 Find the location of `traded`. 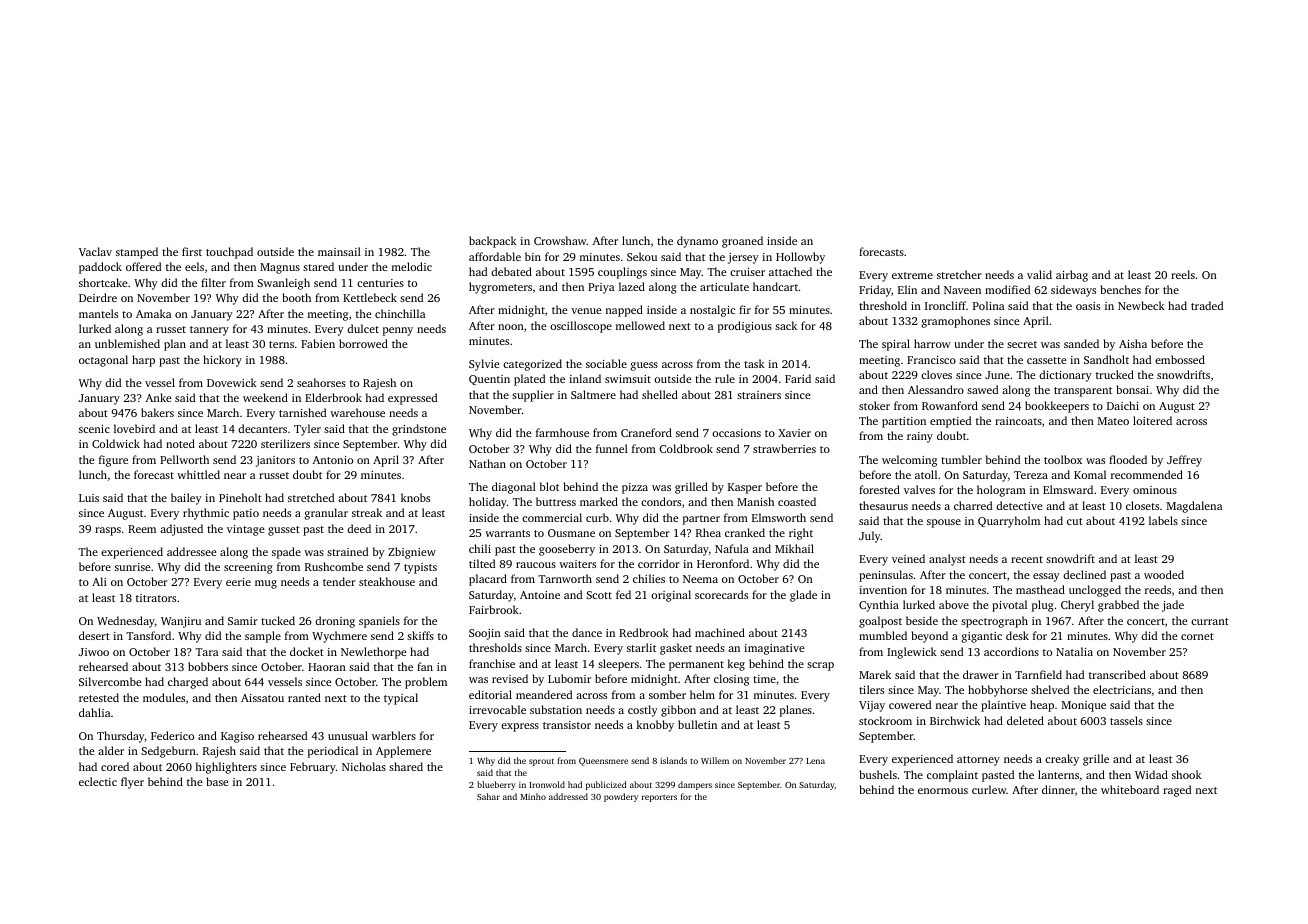

traded is located at coordinates (1207, 305).
